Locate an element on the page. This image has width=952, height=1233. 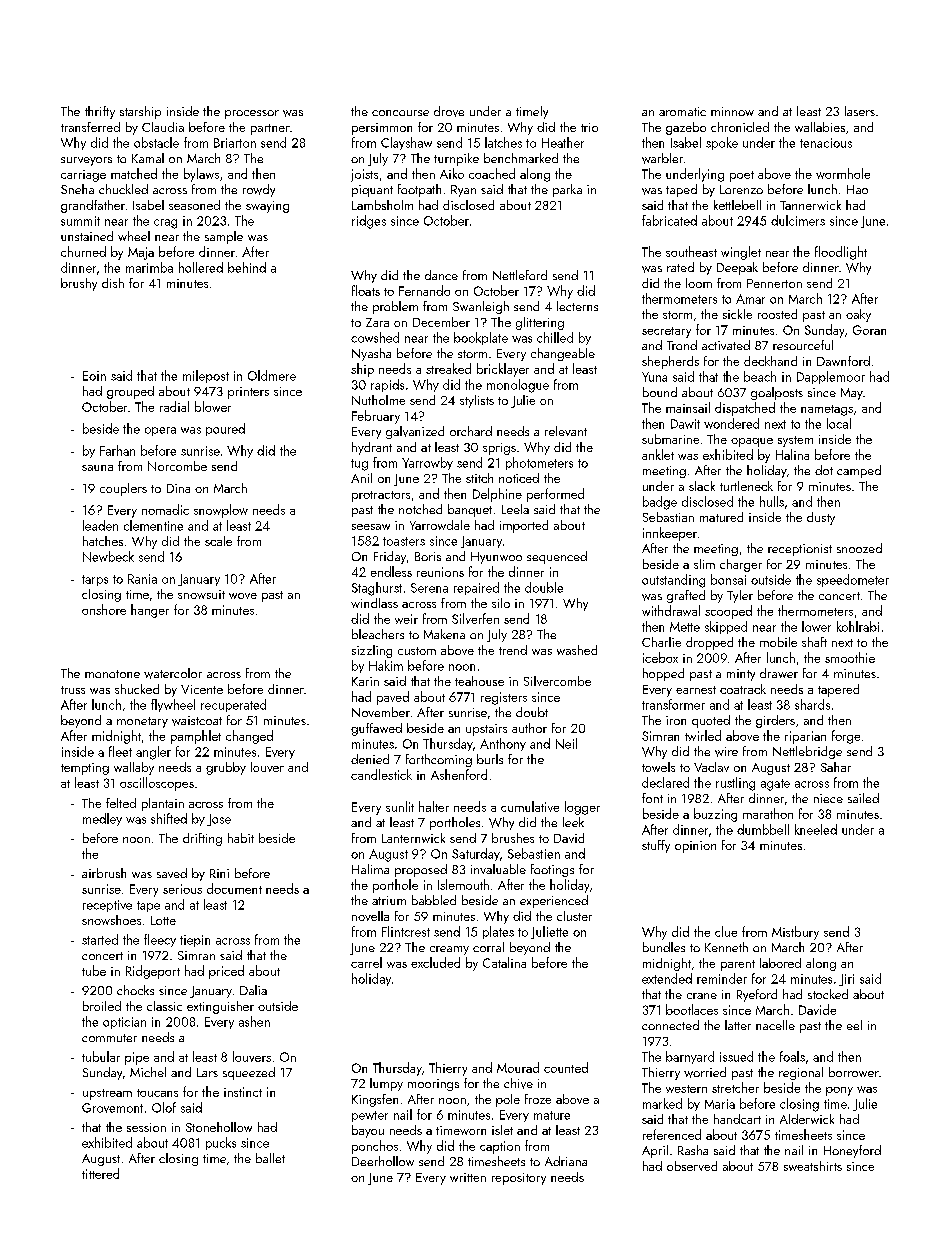
girders is located at coordinates (775, 721).
